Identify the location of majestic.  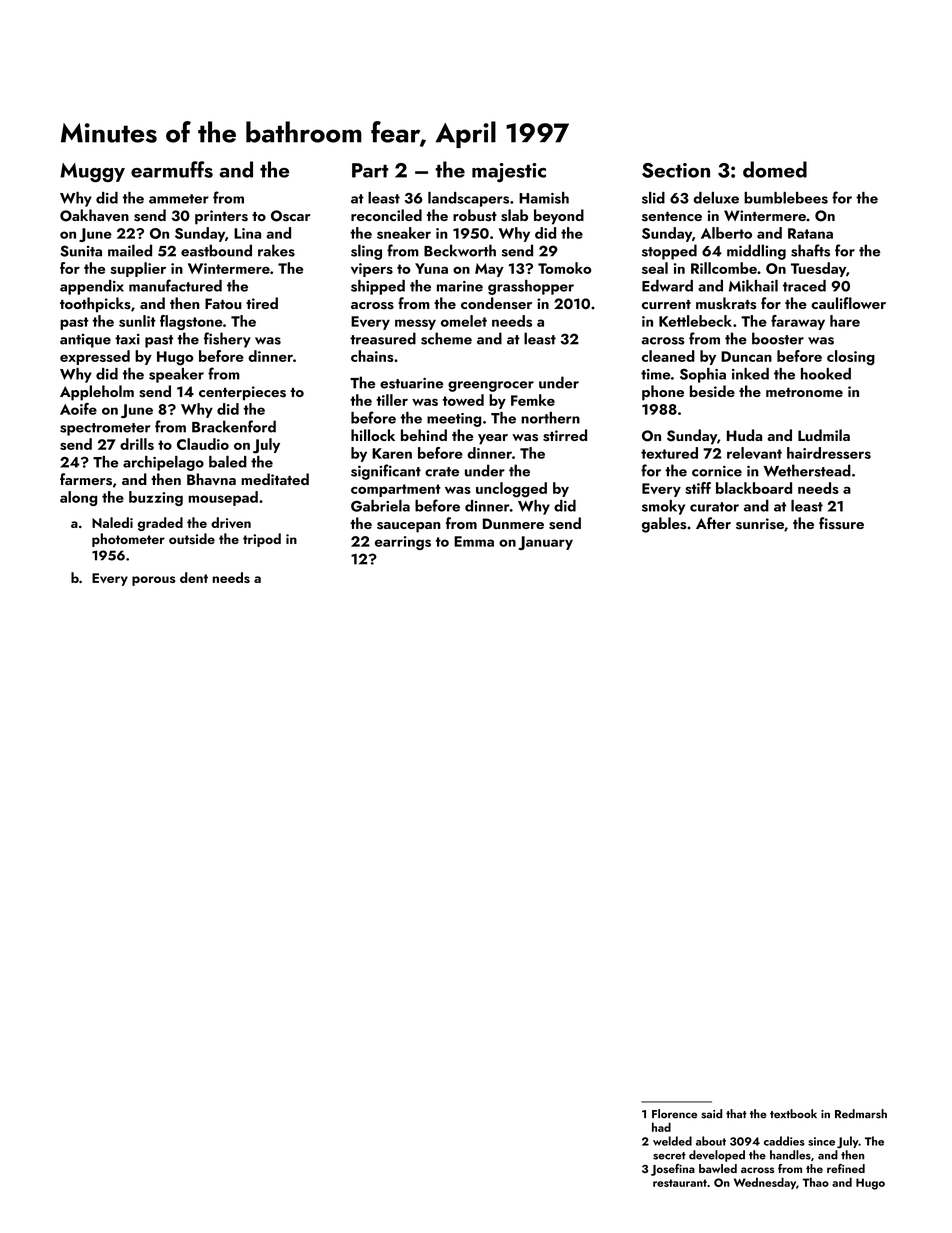
(509, 173).
